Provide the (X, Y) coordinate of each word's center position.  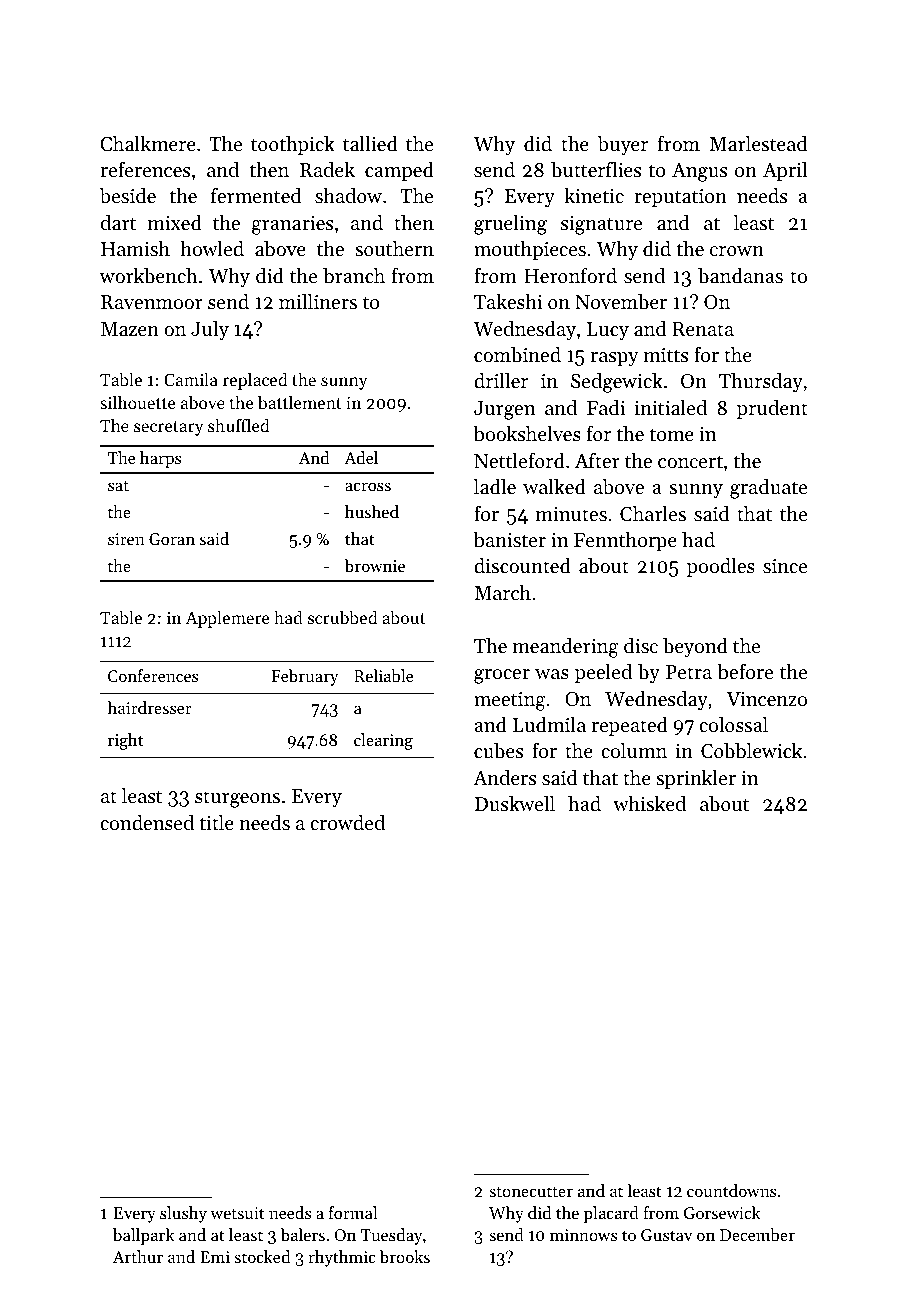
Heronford (570, 275)
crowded (347, 823)
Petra (689, 672)
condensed (147, 823)
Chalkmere (148, 144)
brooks (404, 1256)
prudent (772, 409)
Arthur (138, 1256)
